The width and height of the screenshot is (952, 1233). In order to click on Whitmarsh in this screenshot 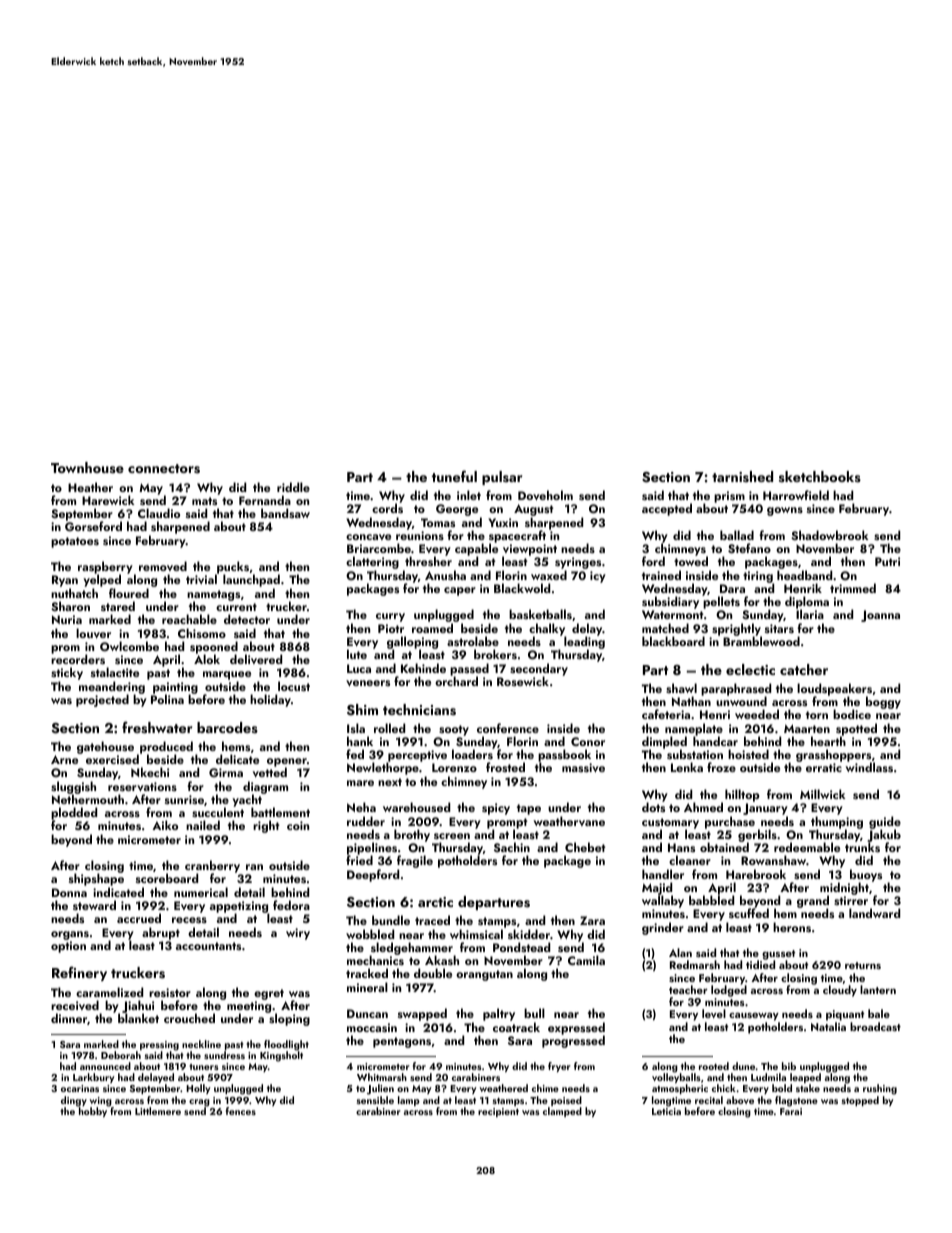, I will do `click(382, 1077)`.
